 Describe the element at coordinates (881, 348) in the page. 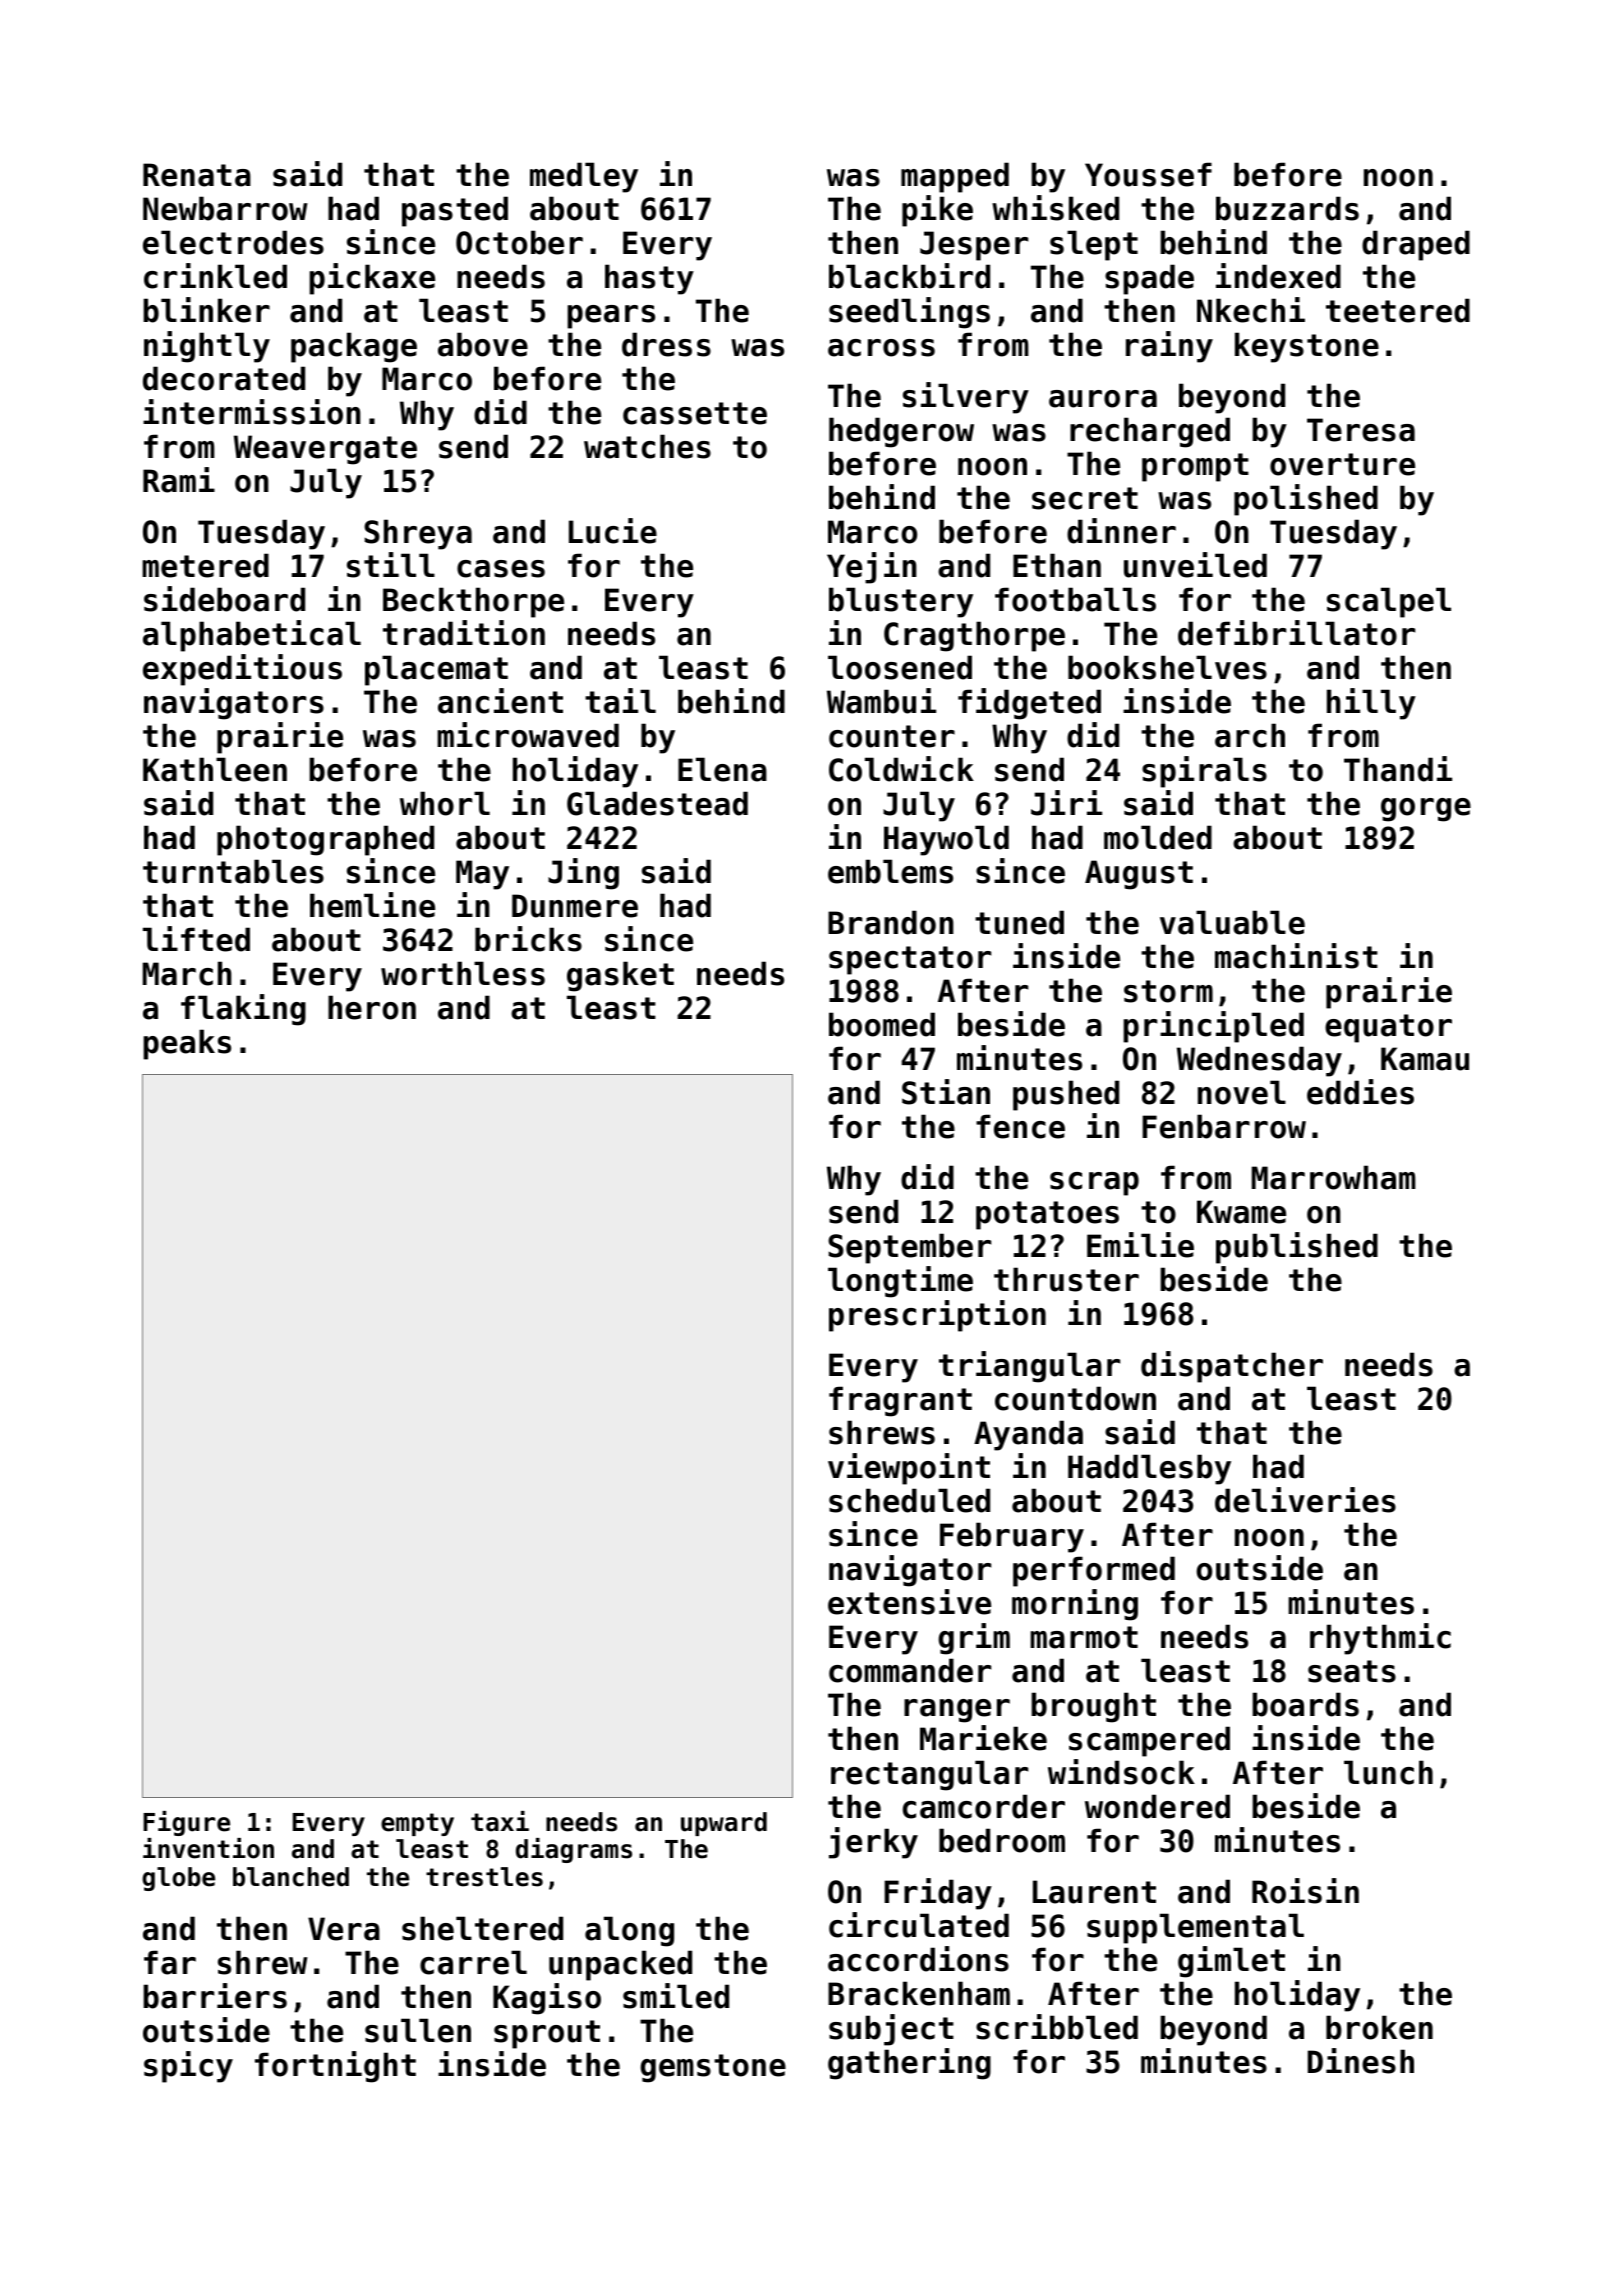

I see `across` at that location.
